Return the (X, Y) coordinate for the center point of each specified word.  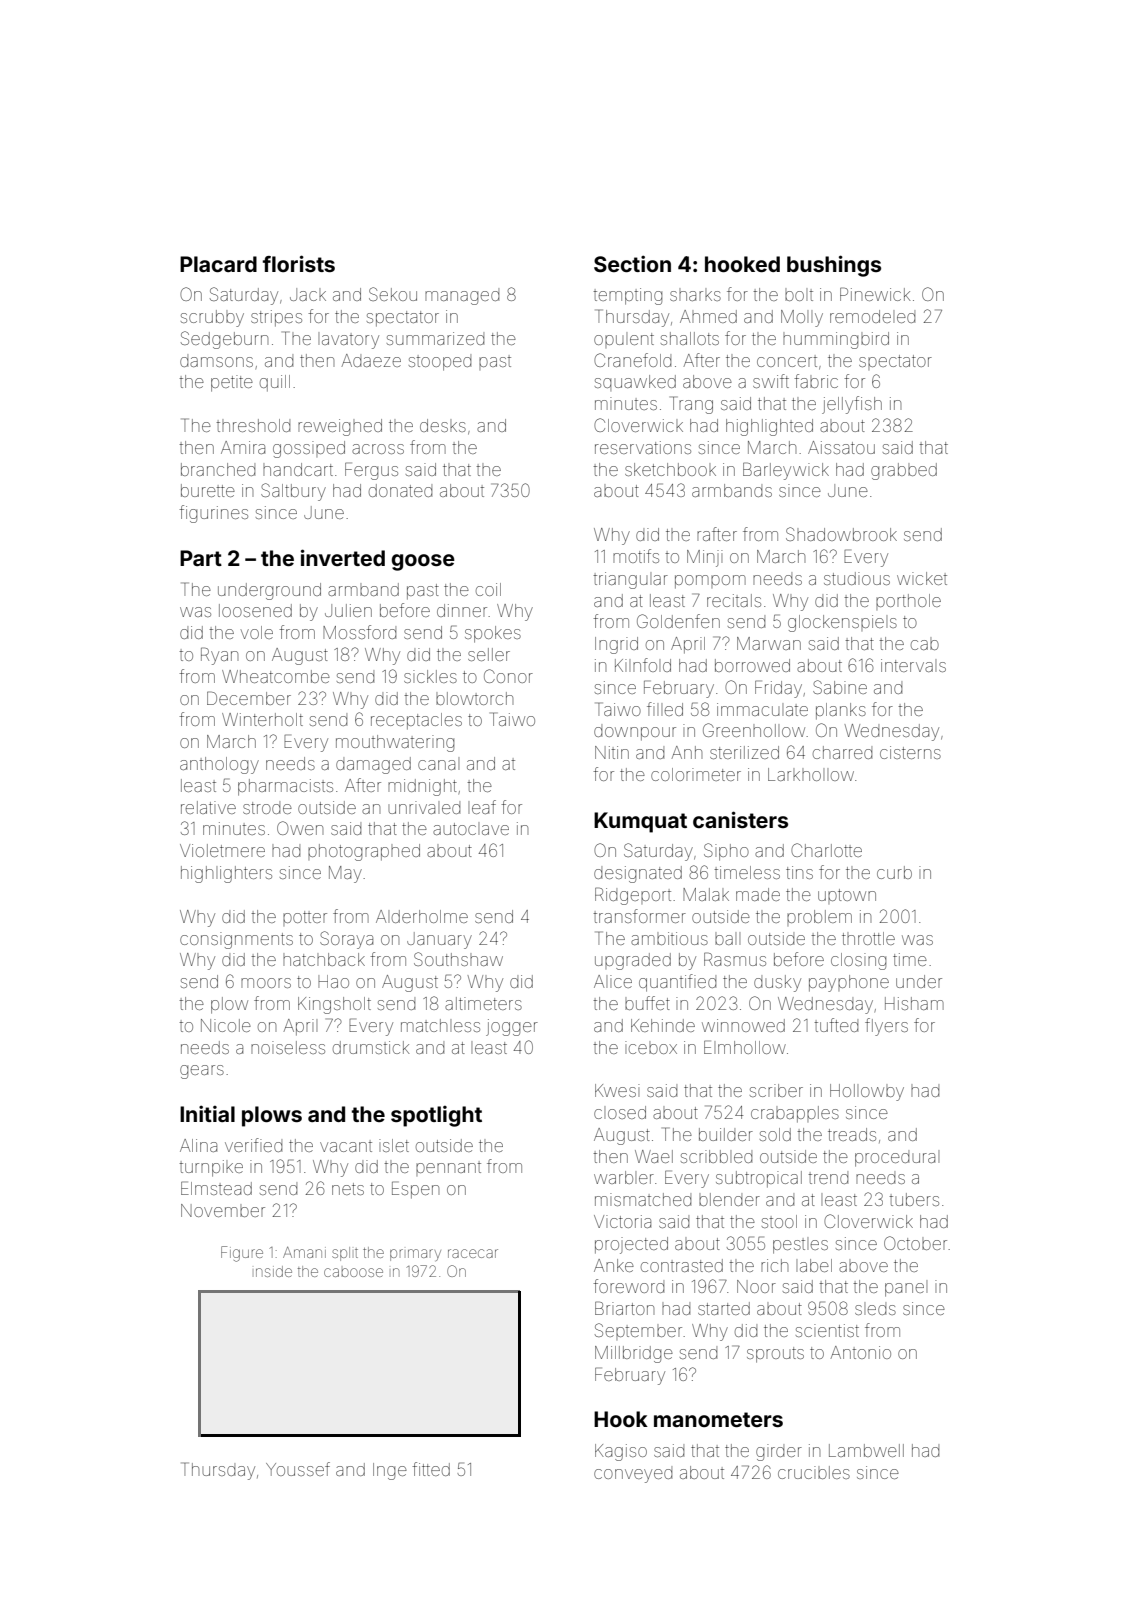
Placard (218, 264)
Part (201, 558)
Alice (613, 981)
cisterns (910, 752)
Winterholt (262, 719)
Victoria (622, 1221)
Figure (242, 1254)
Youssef (298, 1469)
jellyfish (852, 405)
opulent (624, 340)
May (345, 874)
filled (665, 709)
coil (488, 589)
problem (819, 918)
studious (857, 578)
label (814, 1265)
